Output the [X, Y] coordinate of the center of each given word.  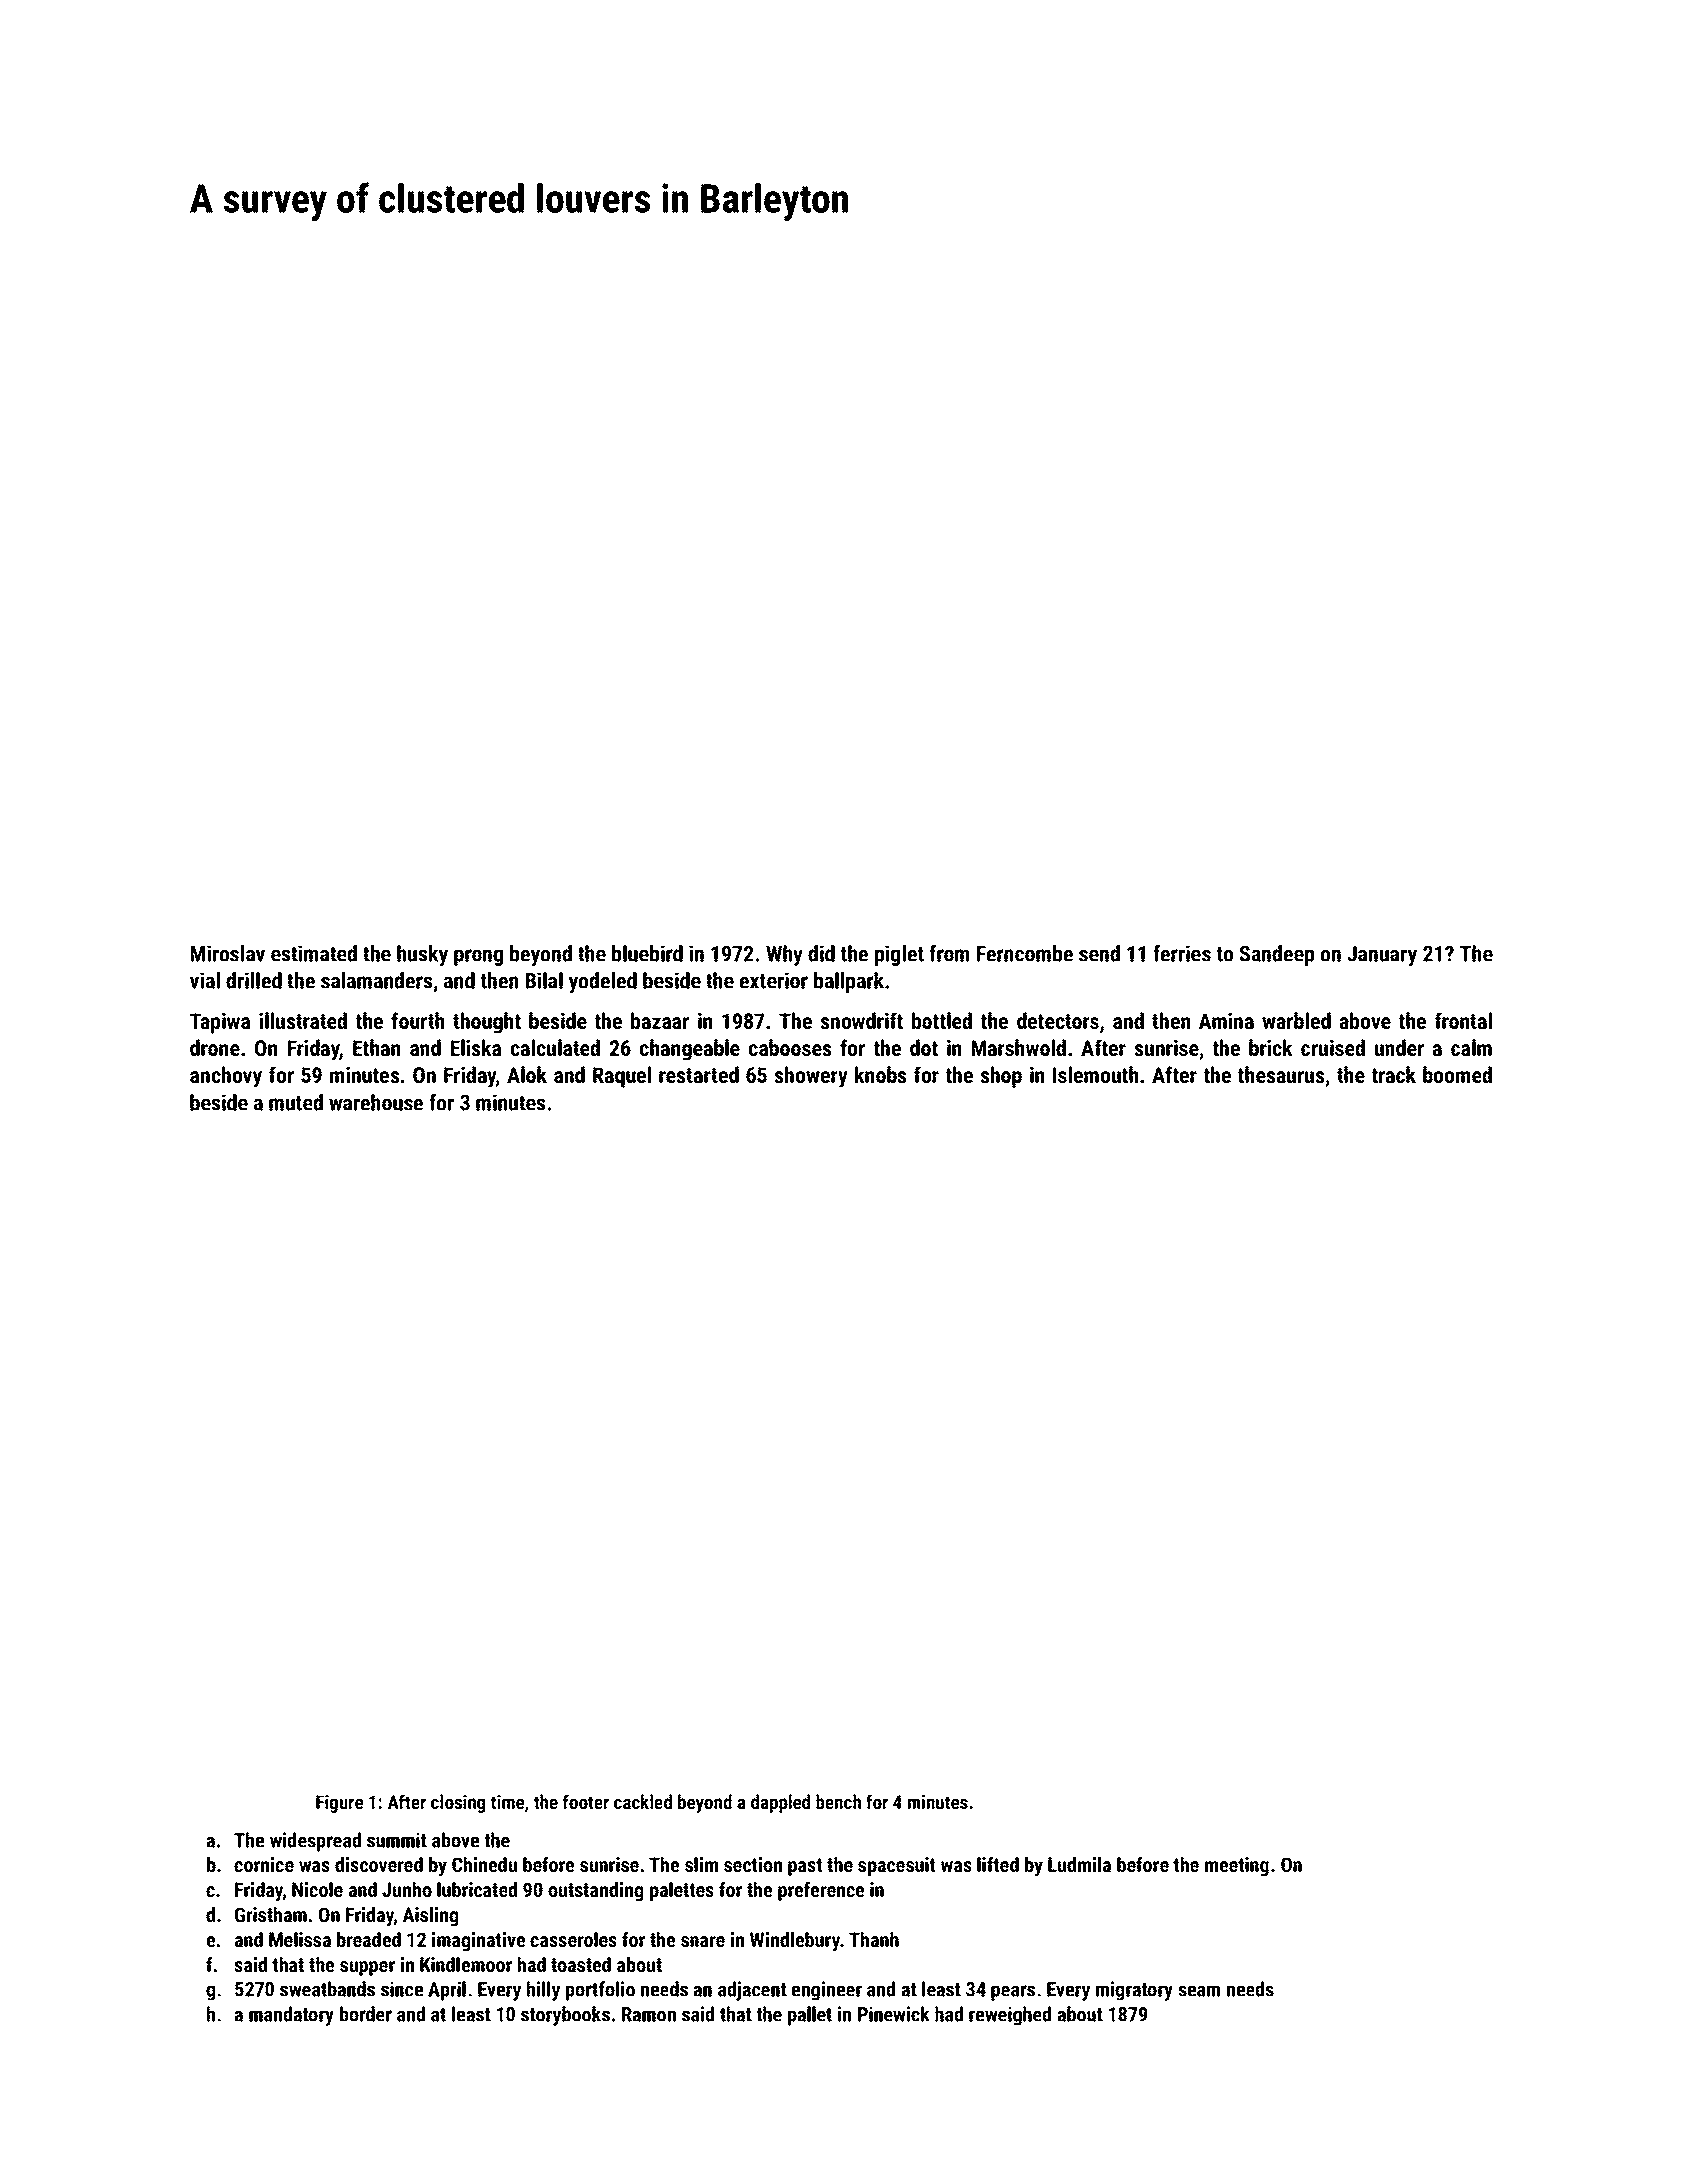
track [1394, 1074]
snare [703, 1941]
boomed [1457, 1074]
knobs [880, 1074]
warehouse [376, 1102]
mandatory [291, 2016]
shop [1001, 1077]
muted [296, 1102]
